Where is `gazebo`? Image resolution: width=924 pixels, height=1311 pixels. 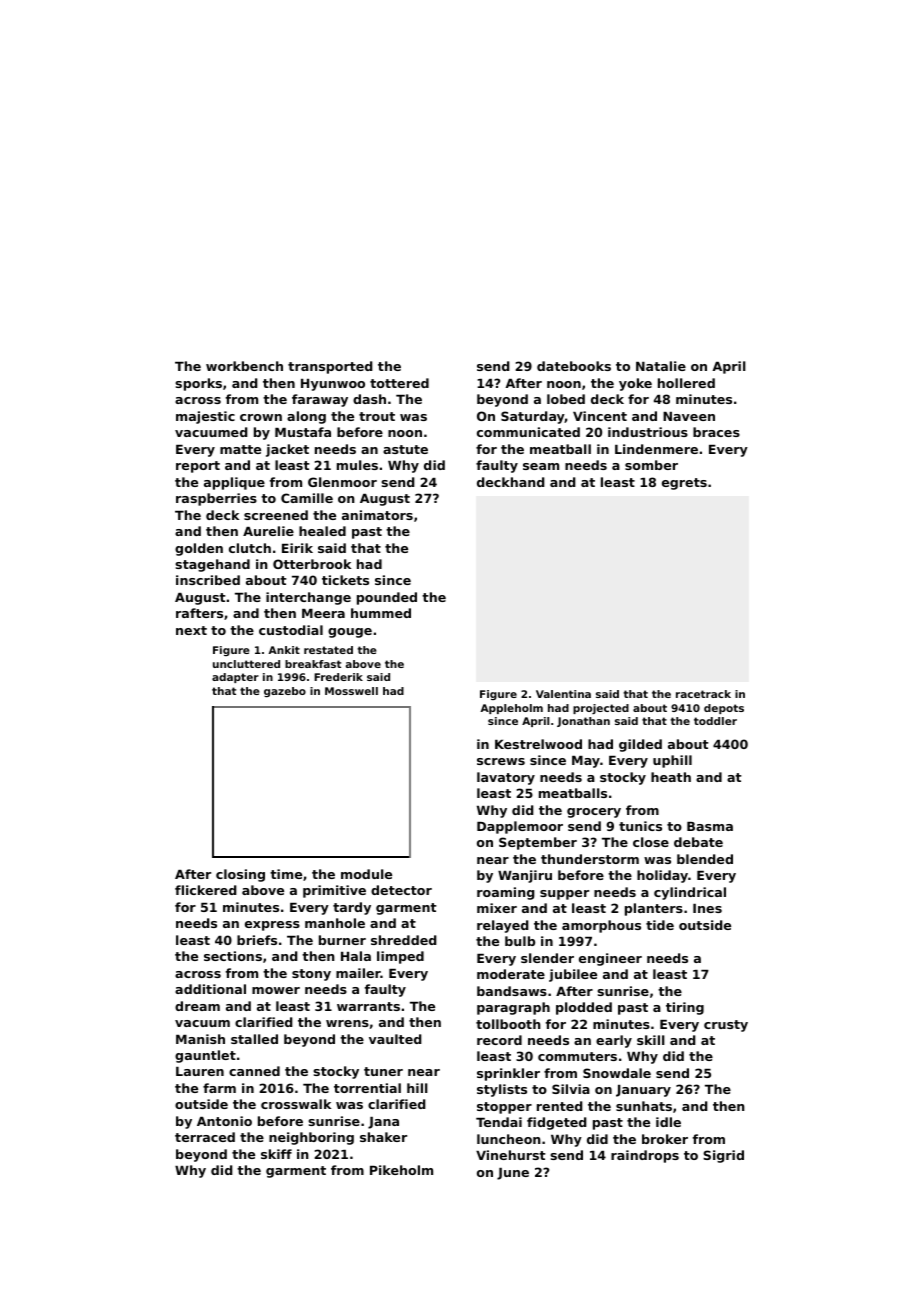 gazebo is located at coordinates (285, 692).
